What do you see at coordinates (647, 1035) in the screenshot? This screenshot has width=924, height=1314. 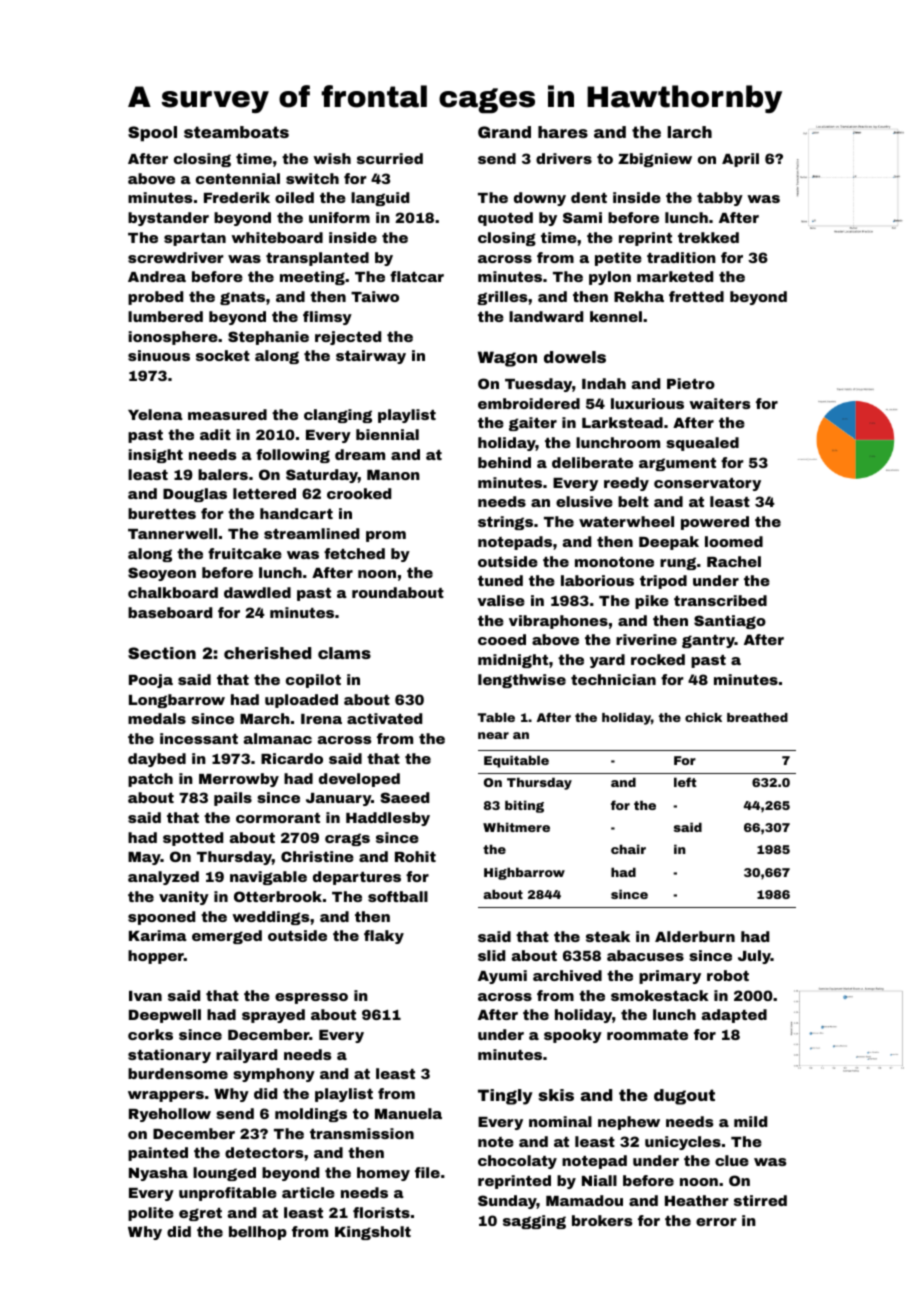 I see `roommate` at bounding box center [647, 1035].
